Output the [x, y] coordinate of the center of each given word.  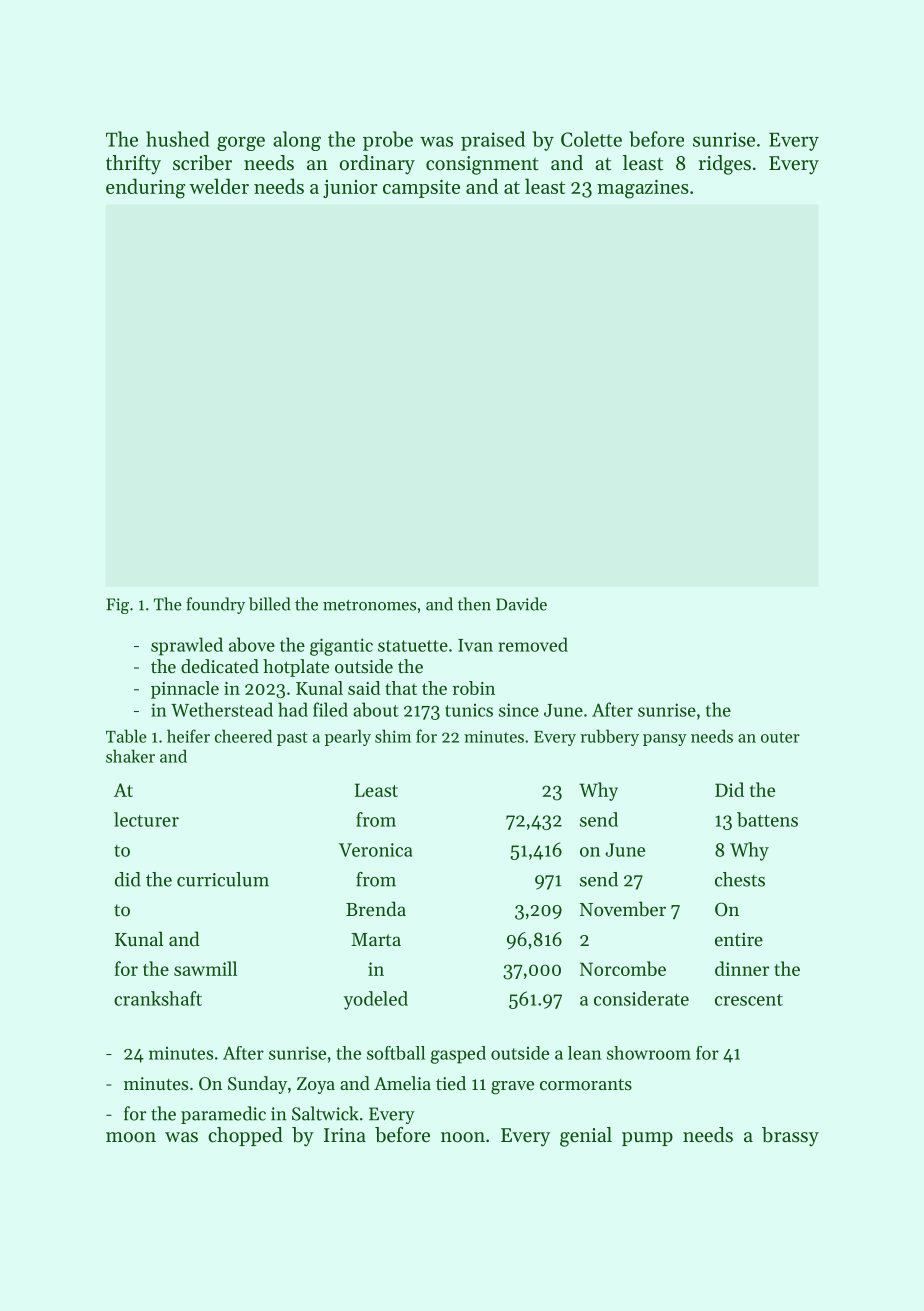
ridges [725, 165]
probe [388, 141]
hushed [177, 139]
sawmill [205, 968]
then [474, 604]
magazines [643, 189]
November [623, 909]
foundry [215, 605]
